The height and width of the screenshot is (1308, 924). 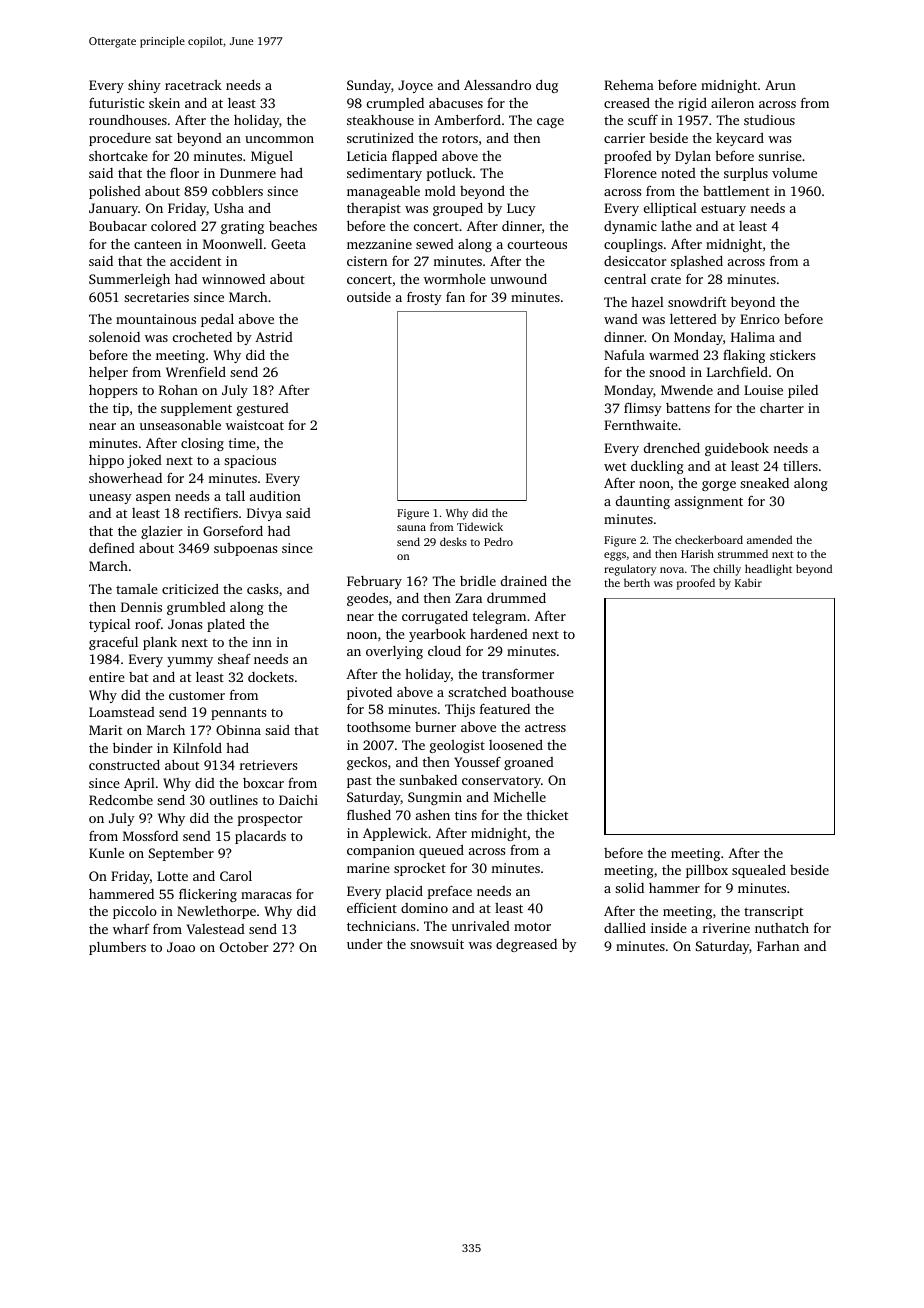 I want to click on tillers, so click(x=800, y=466).
